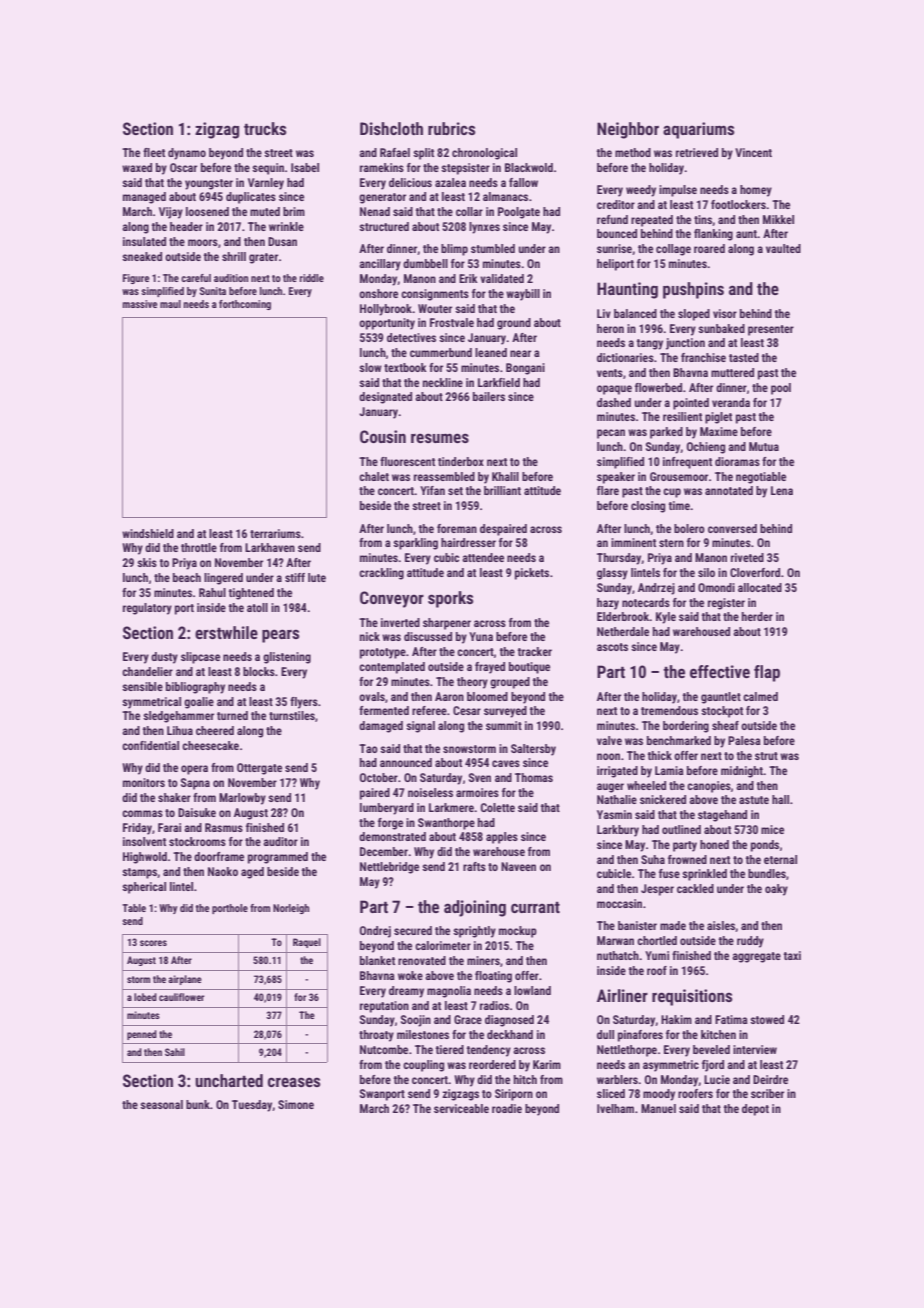  Describe the element at coordinates (753, 152) in the screenshot. I see `Vincent` at that location.
